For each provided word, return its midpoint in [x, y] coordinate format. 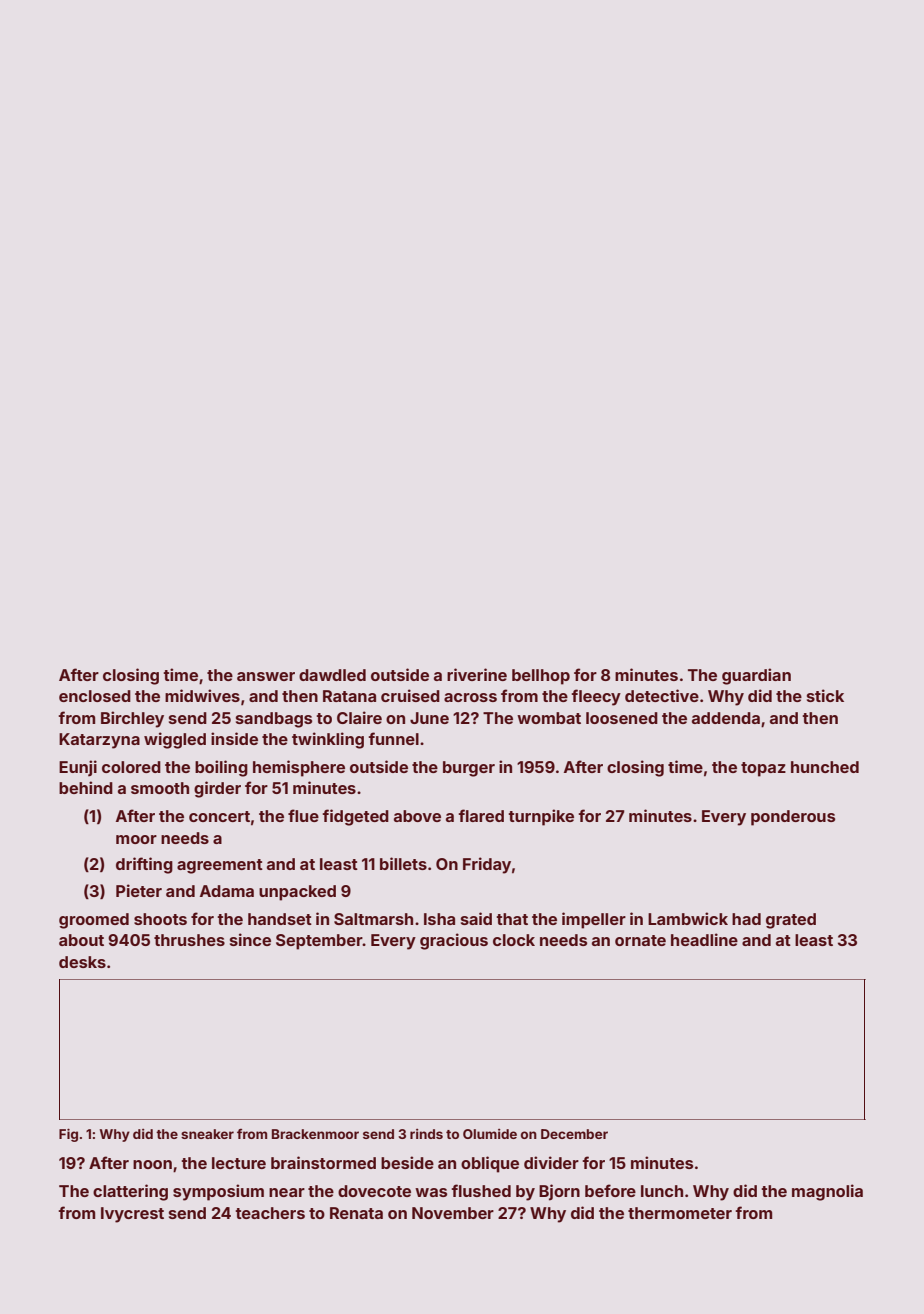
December [574, 1134]
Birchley [132, 719]
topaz [763, 769]
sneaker [207, 1134]
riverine [477, 674]
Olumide [490, 1134]
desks [82, 962]
